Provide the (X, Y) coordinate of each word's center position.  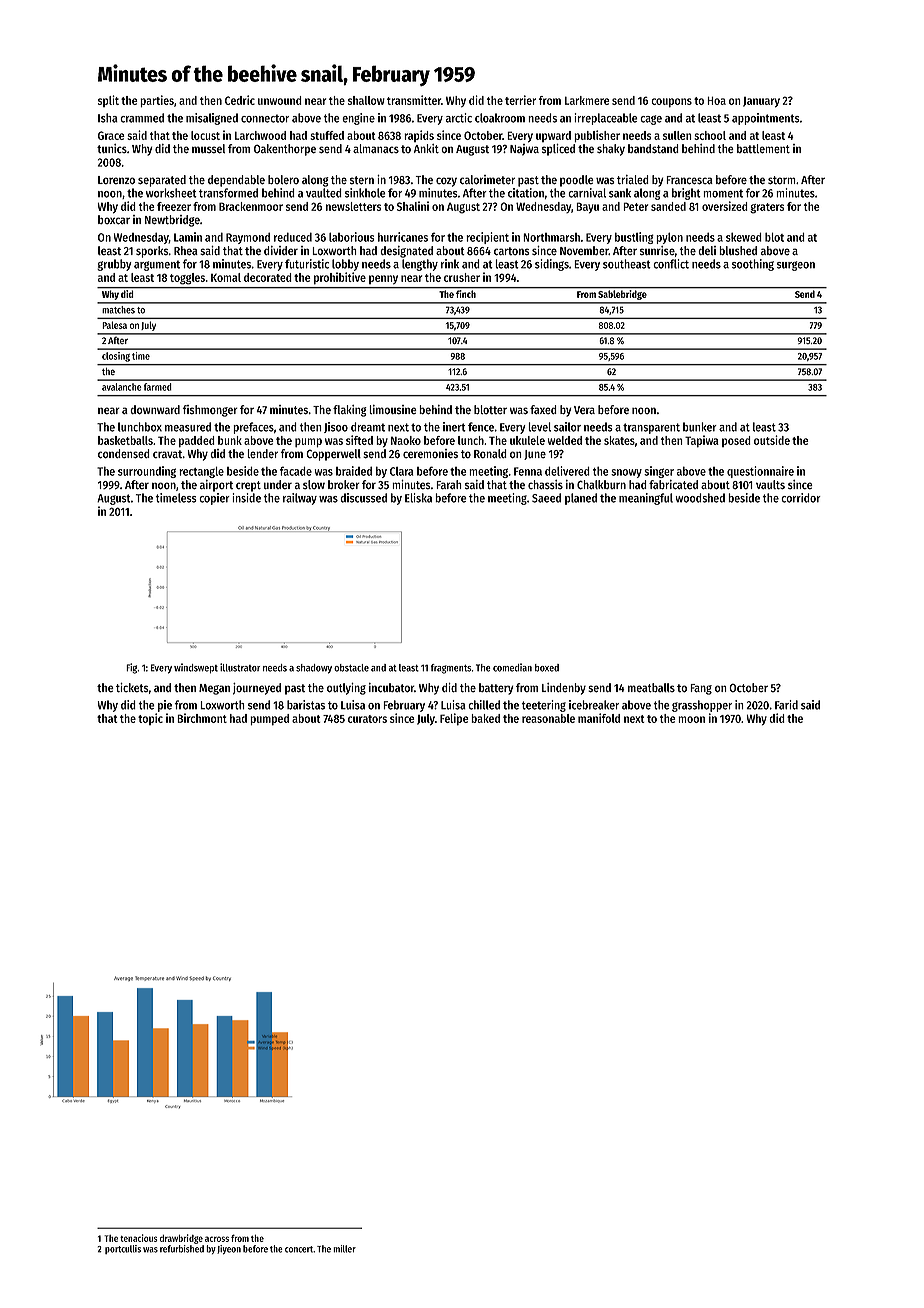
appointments (766, 119)
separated (162, 181)
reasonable (548, 718)
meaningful (646, 499)
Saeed (546, 498)
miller (344, 1249)
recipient (487, 238)
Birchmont (202, 718)
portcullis (123, 1249)
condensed (124, 454)
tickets (132, 688)
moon (691, 719)
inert (454, 427)
